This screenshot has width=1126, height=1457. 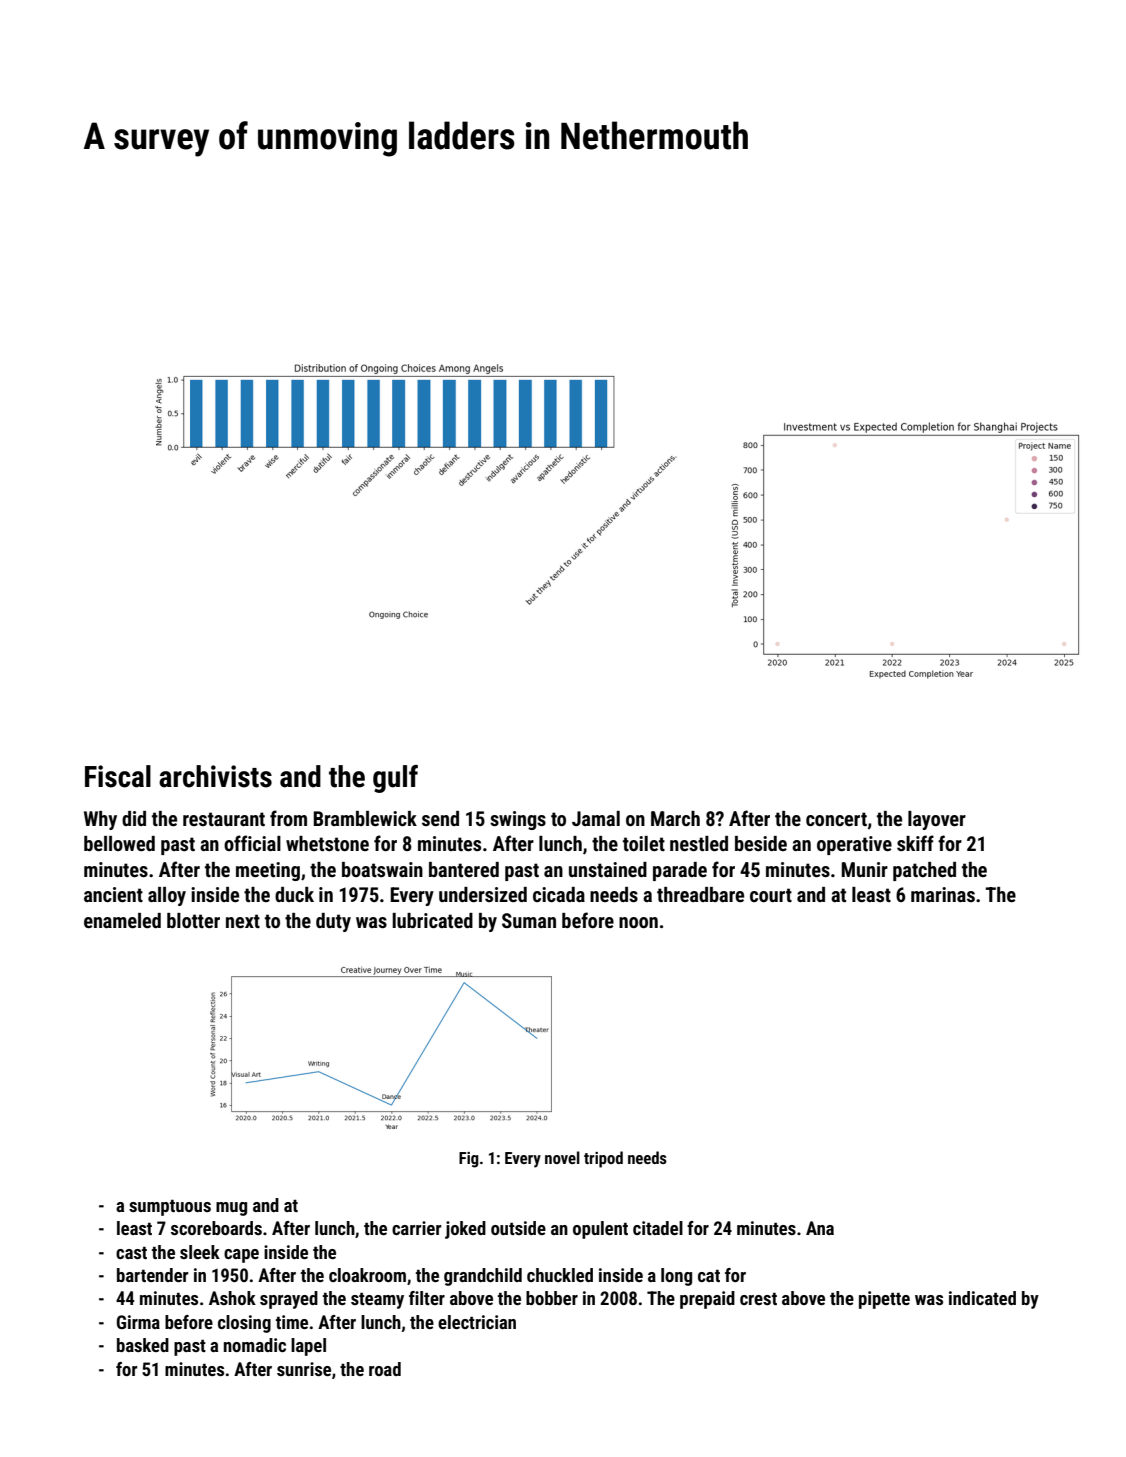 I want to click on did, so click(x=134, y=818).
